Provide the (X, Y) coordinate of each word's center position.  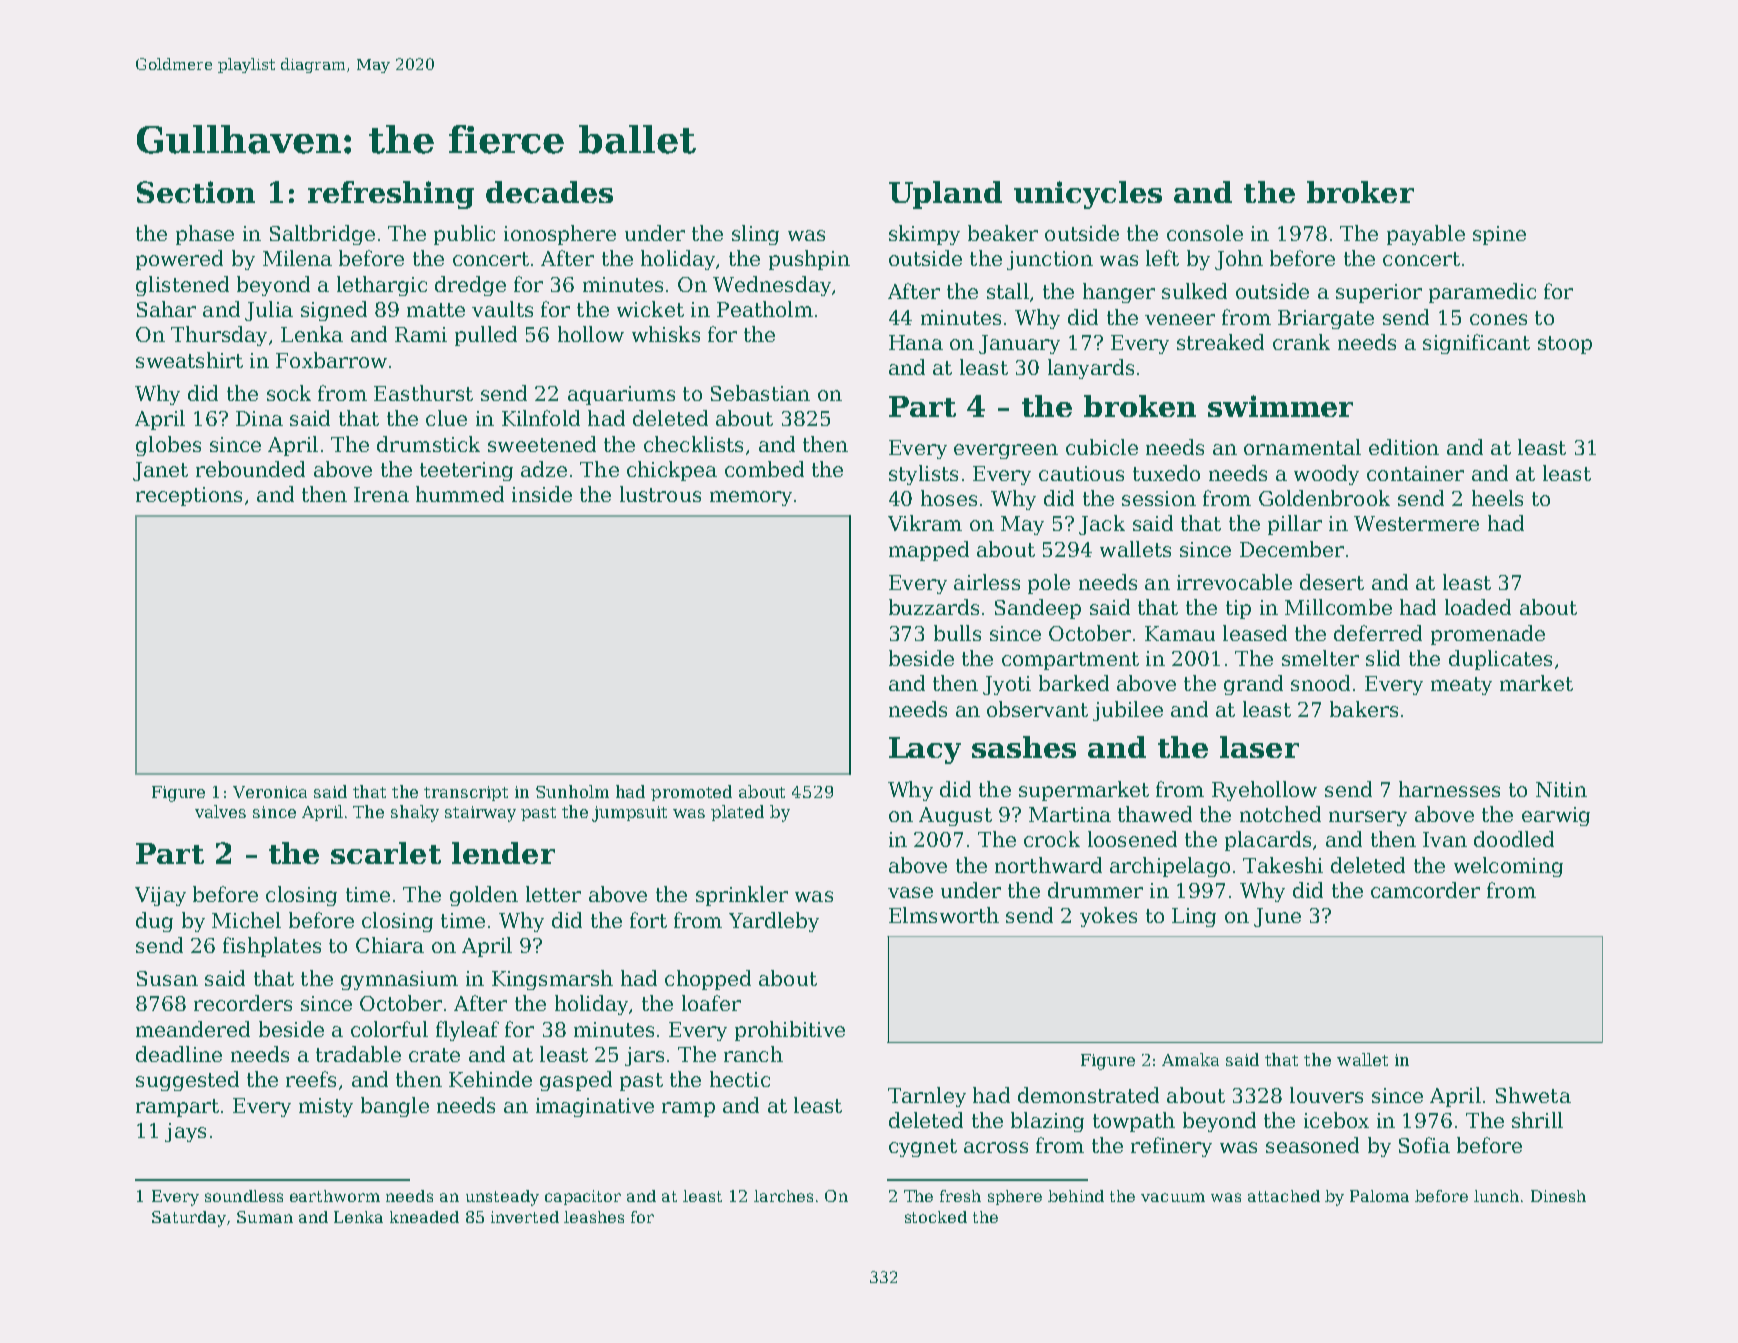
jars (644, 1056)
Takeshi (1283, 865)
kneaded (424, 1217)
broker (1360, 192)
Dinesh (1558, 1196)
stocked (936, 1217)
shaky (415, 813)
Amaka (1190, 1059)
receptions (189, 496)
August (955, 816)
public (464, 235)
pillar (1295, 525)
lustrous (660, 494)
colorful (389, 1029)
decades (549, 192)
